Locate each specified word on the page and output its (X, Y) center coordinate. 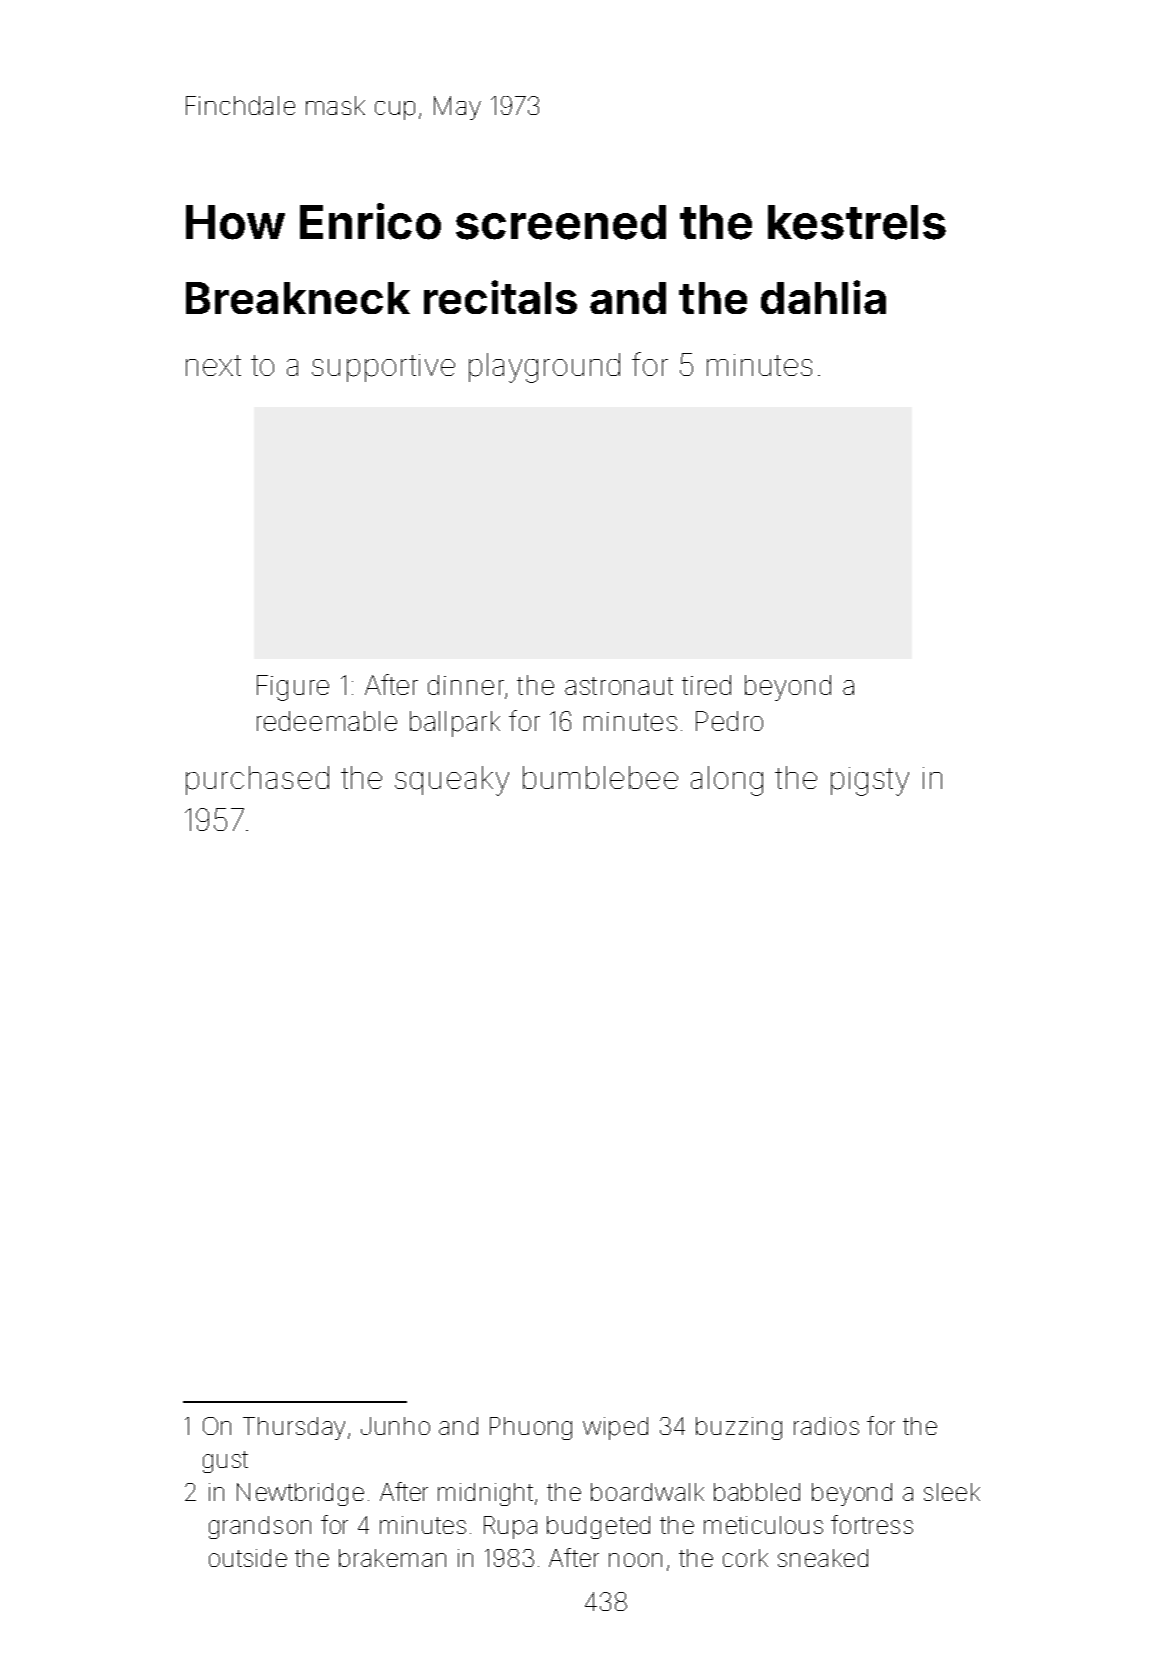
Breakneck (298, 298)
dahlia (823, 297)
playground (544, 368)
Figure (293, 688)
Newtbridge (300, 1494)
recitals (500, 297)
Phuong (531, 1428)
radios (826, 1426)
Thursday (294, 1428)
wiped (615, 1428)
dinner (466, 685)
